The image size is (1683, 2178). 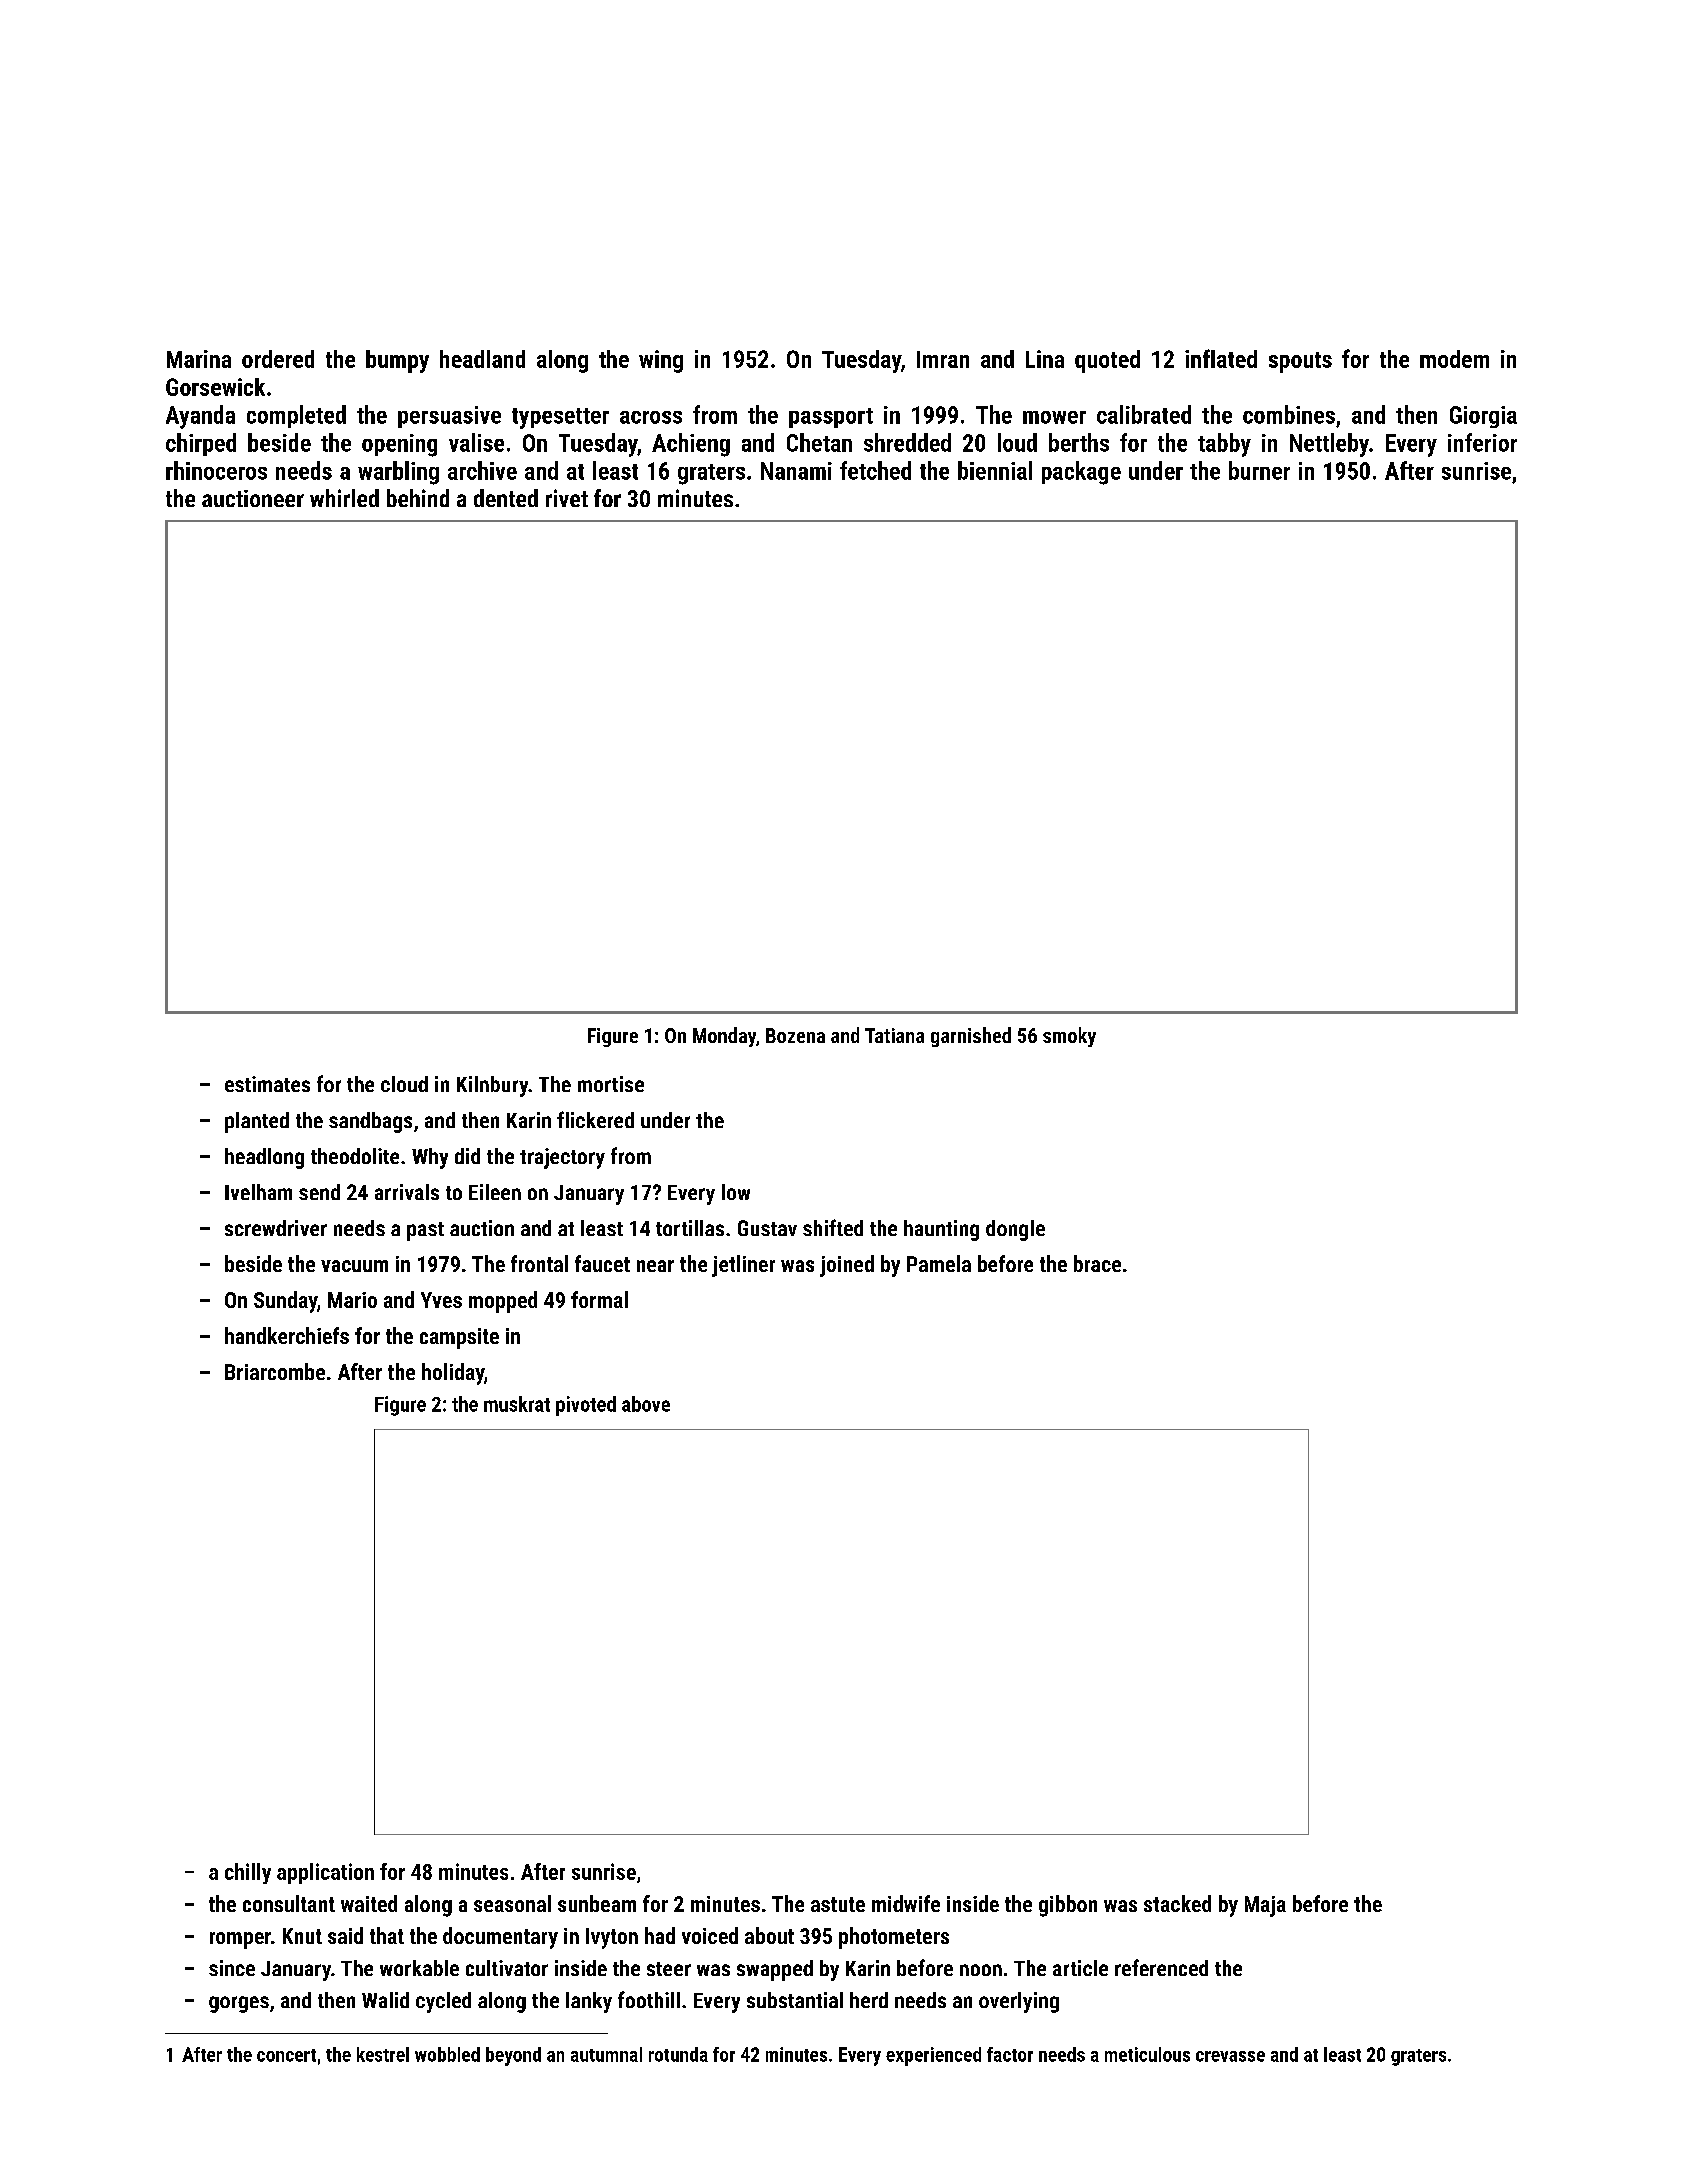 What do you see at coordinates (1081, 473) in the screenshot?
I see `package` at bounding box center [1081, 473].
